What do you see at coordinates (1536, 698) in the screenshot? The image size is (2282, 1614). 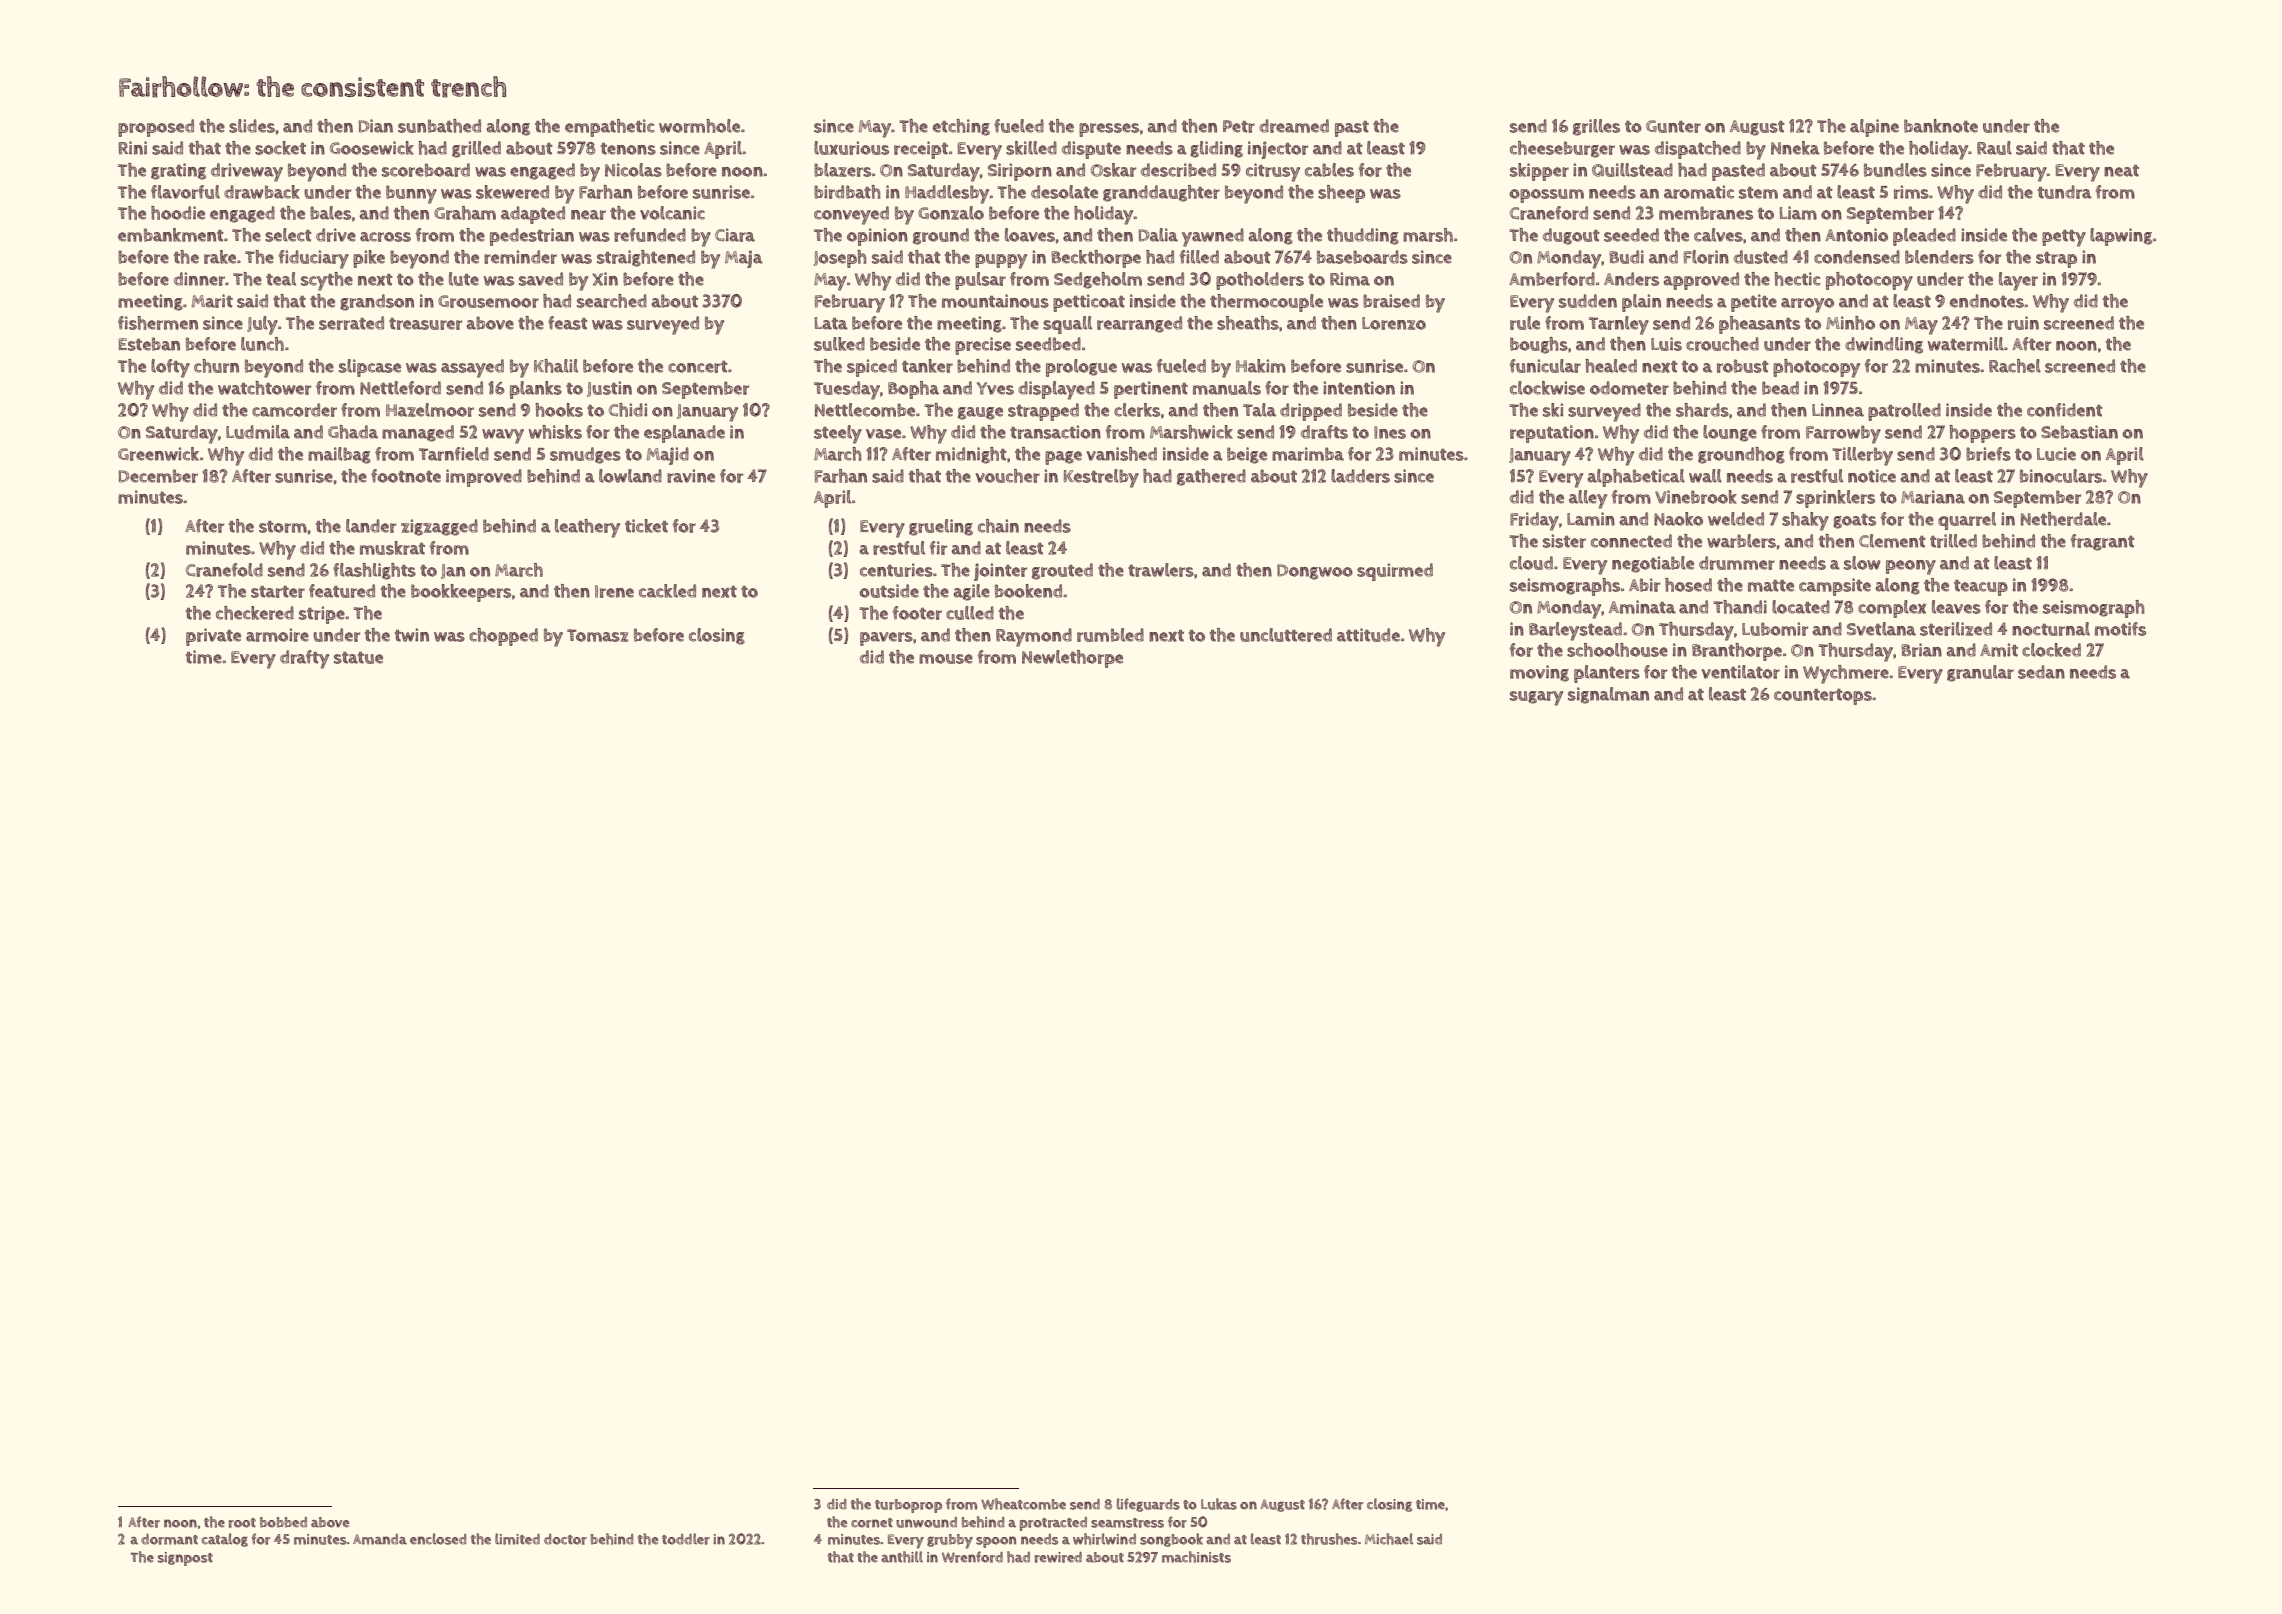 I see `sugary` at bounding box center [1536, 698].
